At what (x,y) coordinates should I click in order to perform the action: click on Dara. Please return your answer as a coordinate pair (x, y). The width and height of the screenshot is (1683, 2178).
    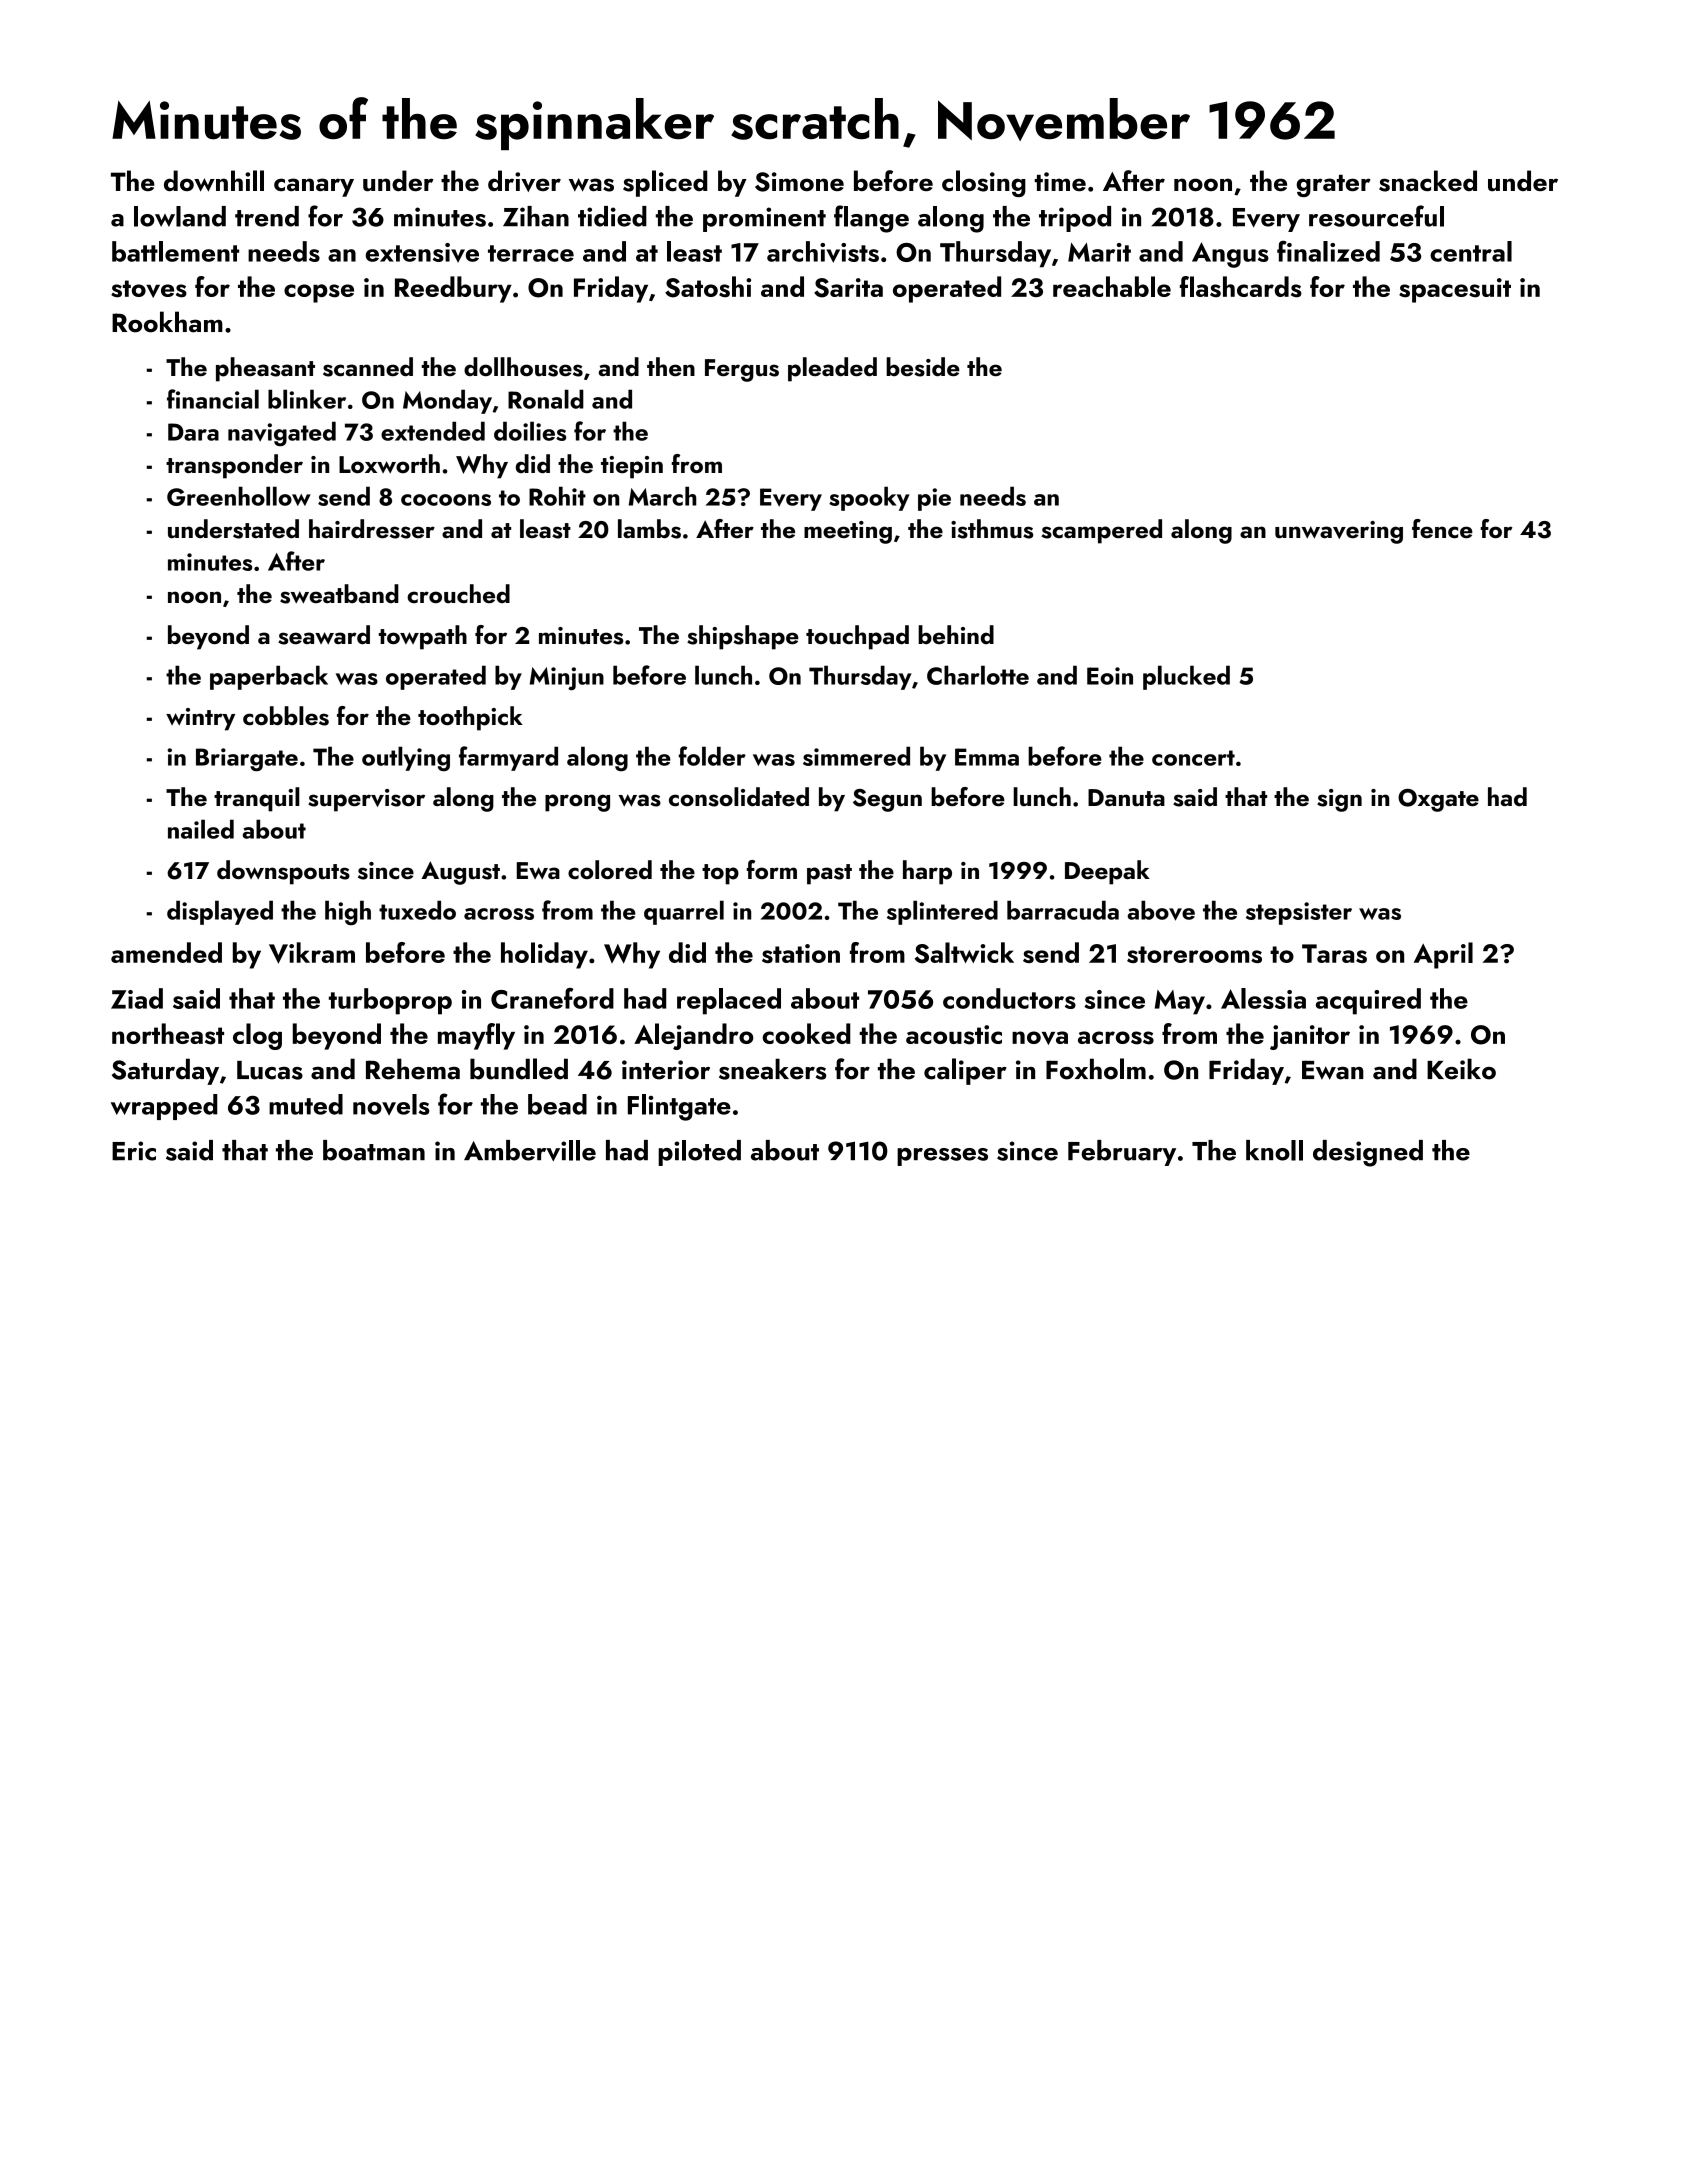
    Looking at the image, I should click on (193, 432).
